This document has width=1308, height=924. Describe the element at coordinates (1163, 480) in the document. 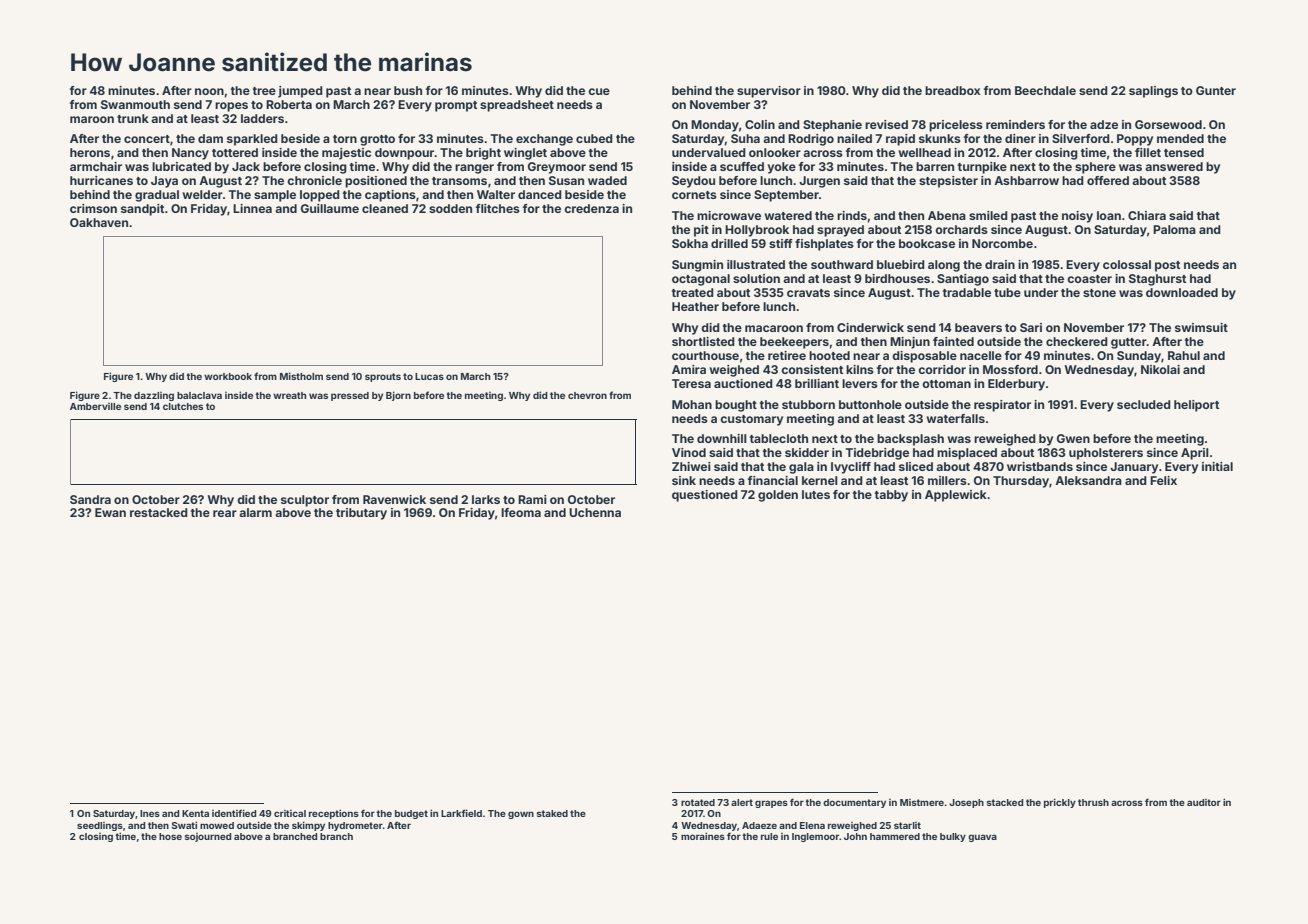

I see `Felix` at that location.
